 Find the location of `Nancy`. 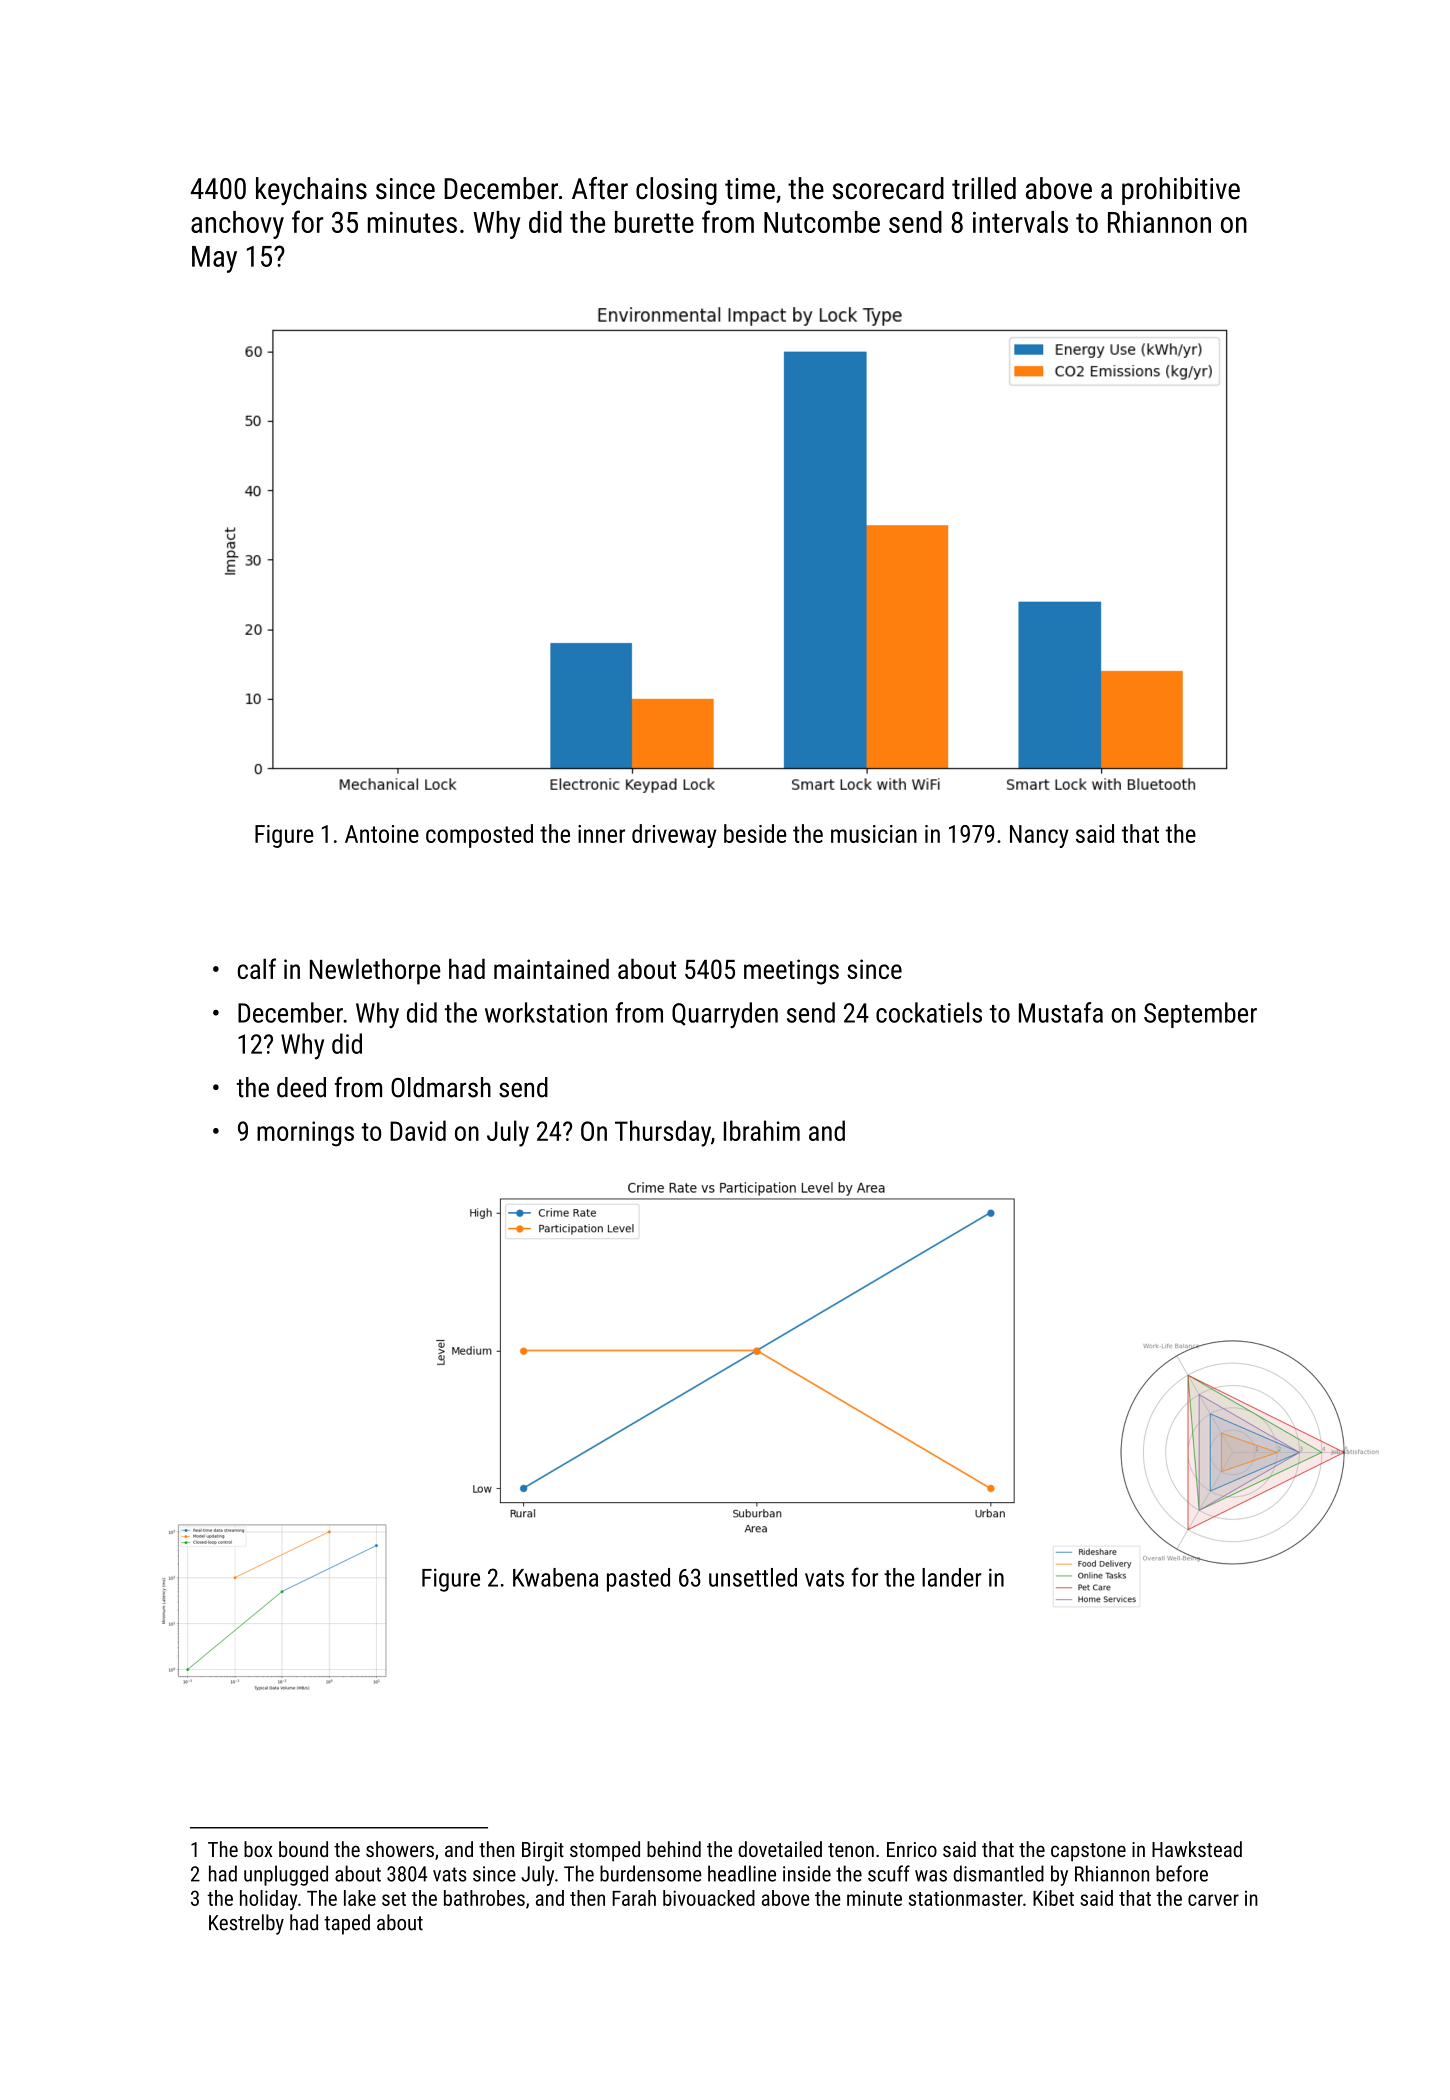

Nancy is located at coordinates (1039, 836).
